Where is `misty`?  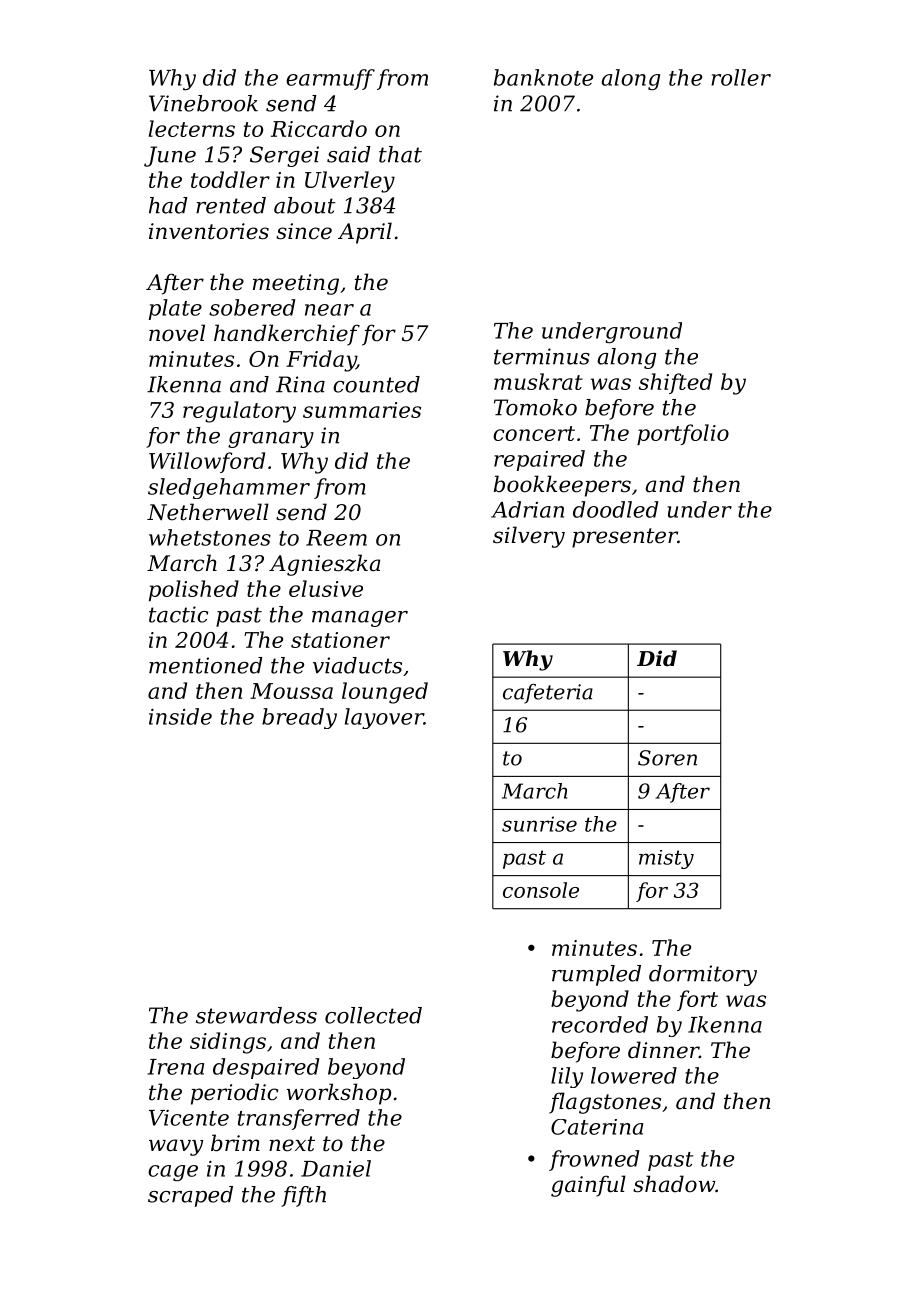
misty is located at coordinates (666, 859).
